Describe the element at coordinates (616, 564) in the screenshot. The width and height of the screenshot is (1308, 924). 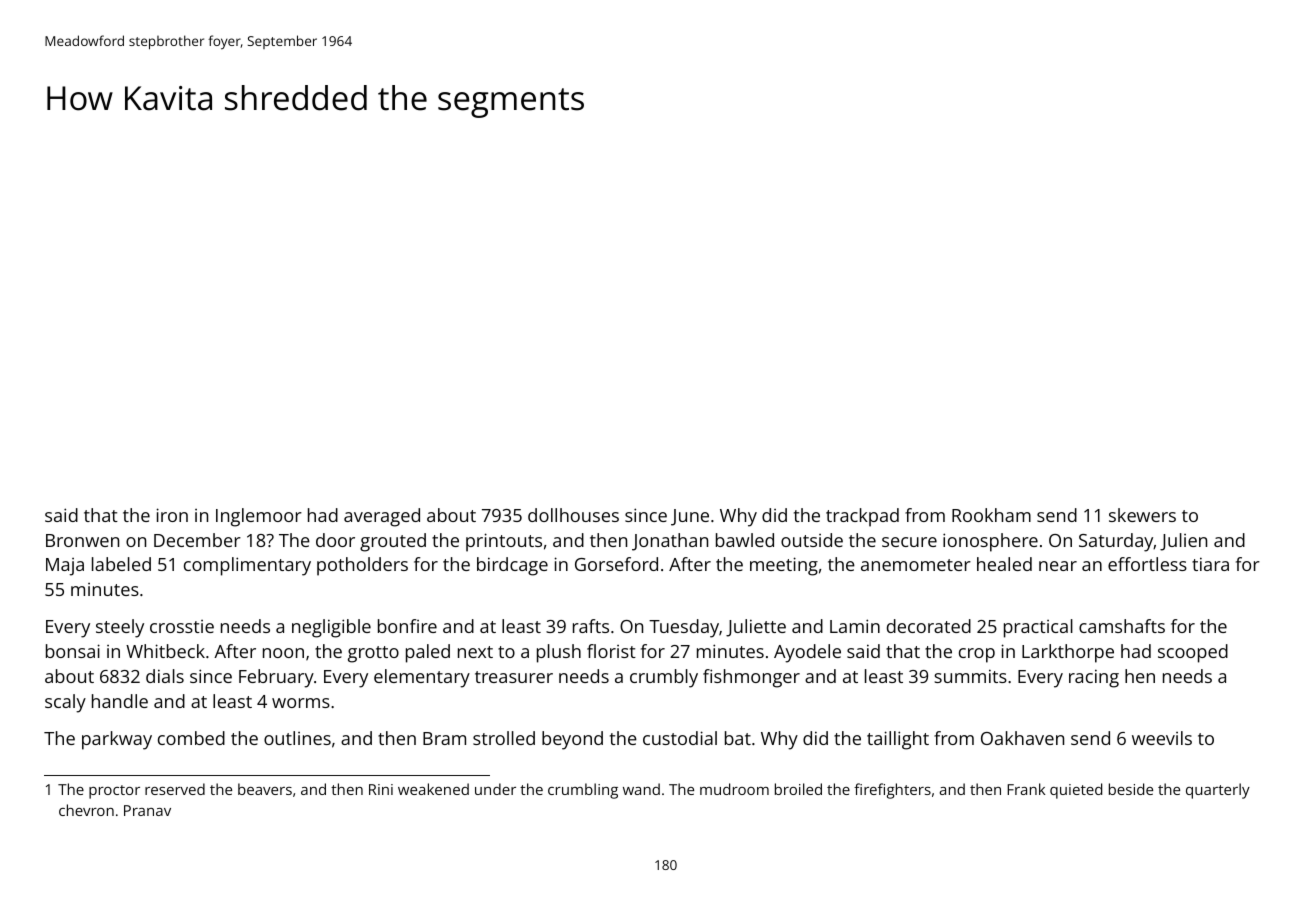
I see `Gorseford` at that location.
